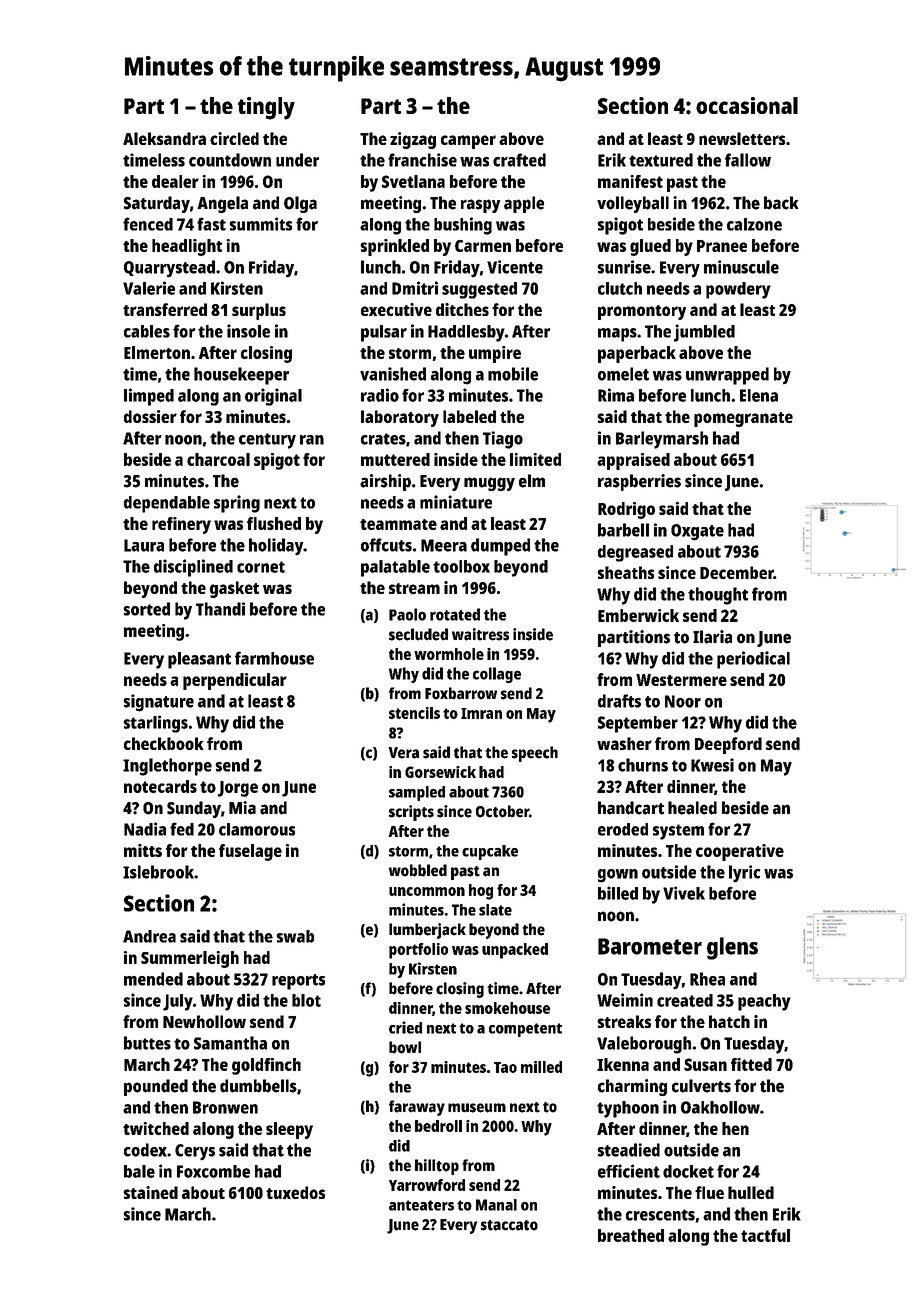  I want to click on tuxedos, so click(295, 1192).
